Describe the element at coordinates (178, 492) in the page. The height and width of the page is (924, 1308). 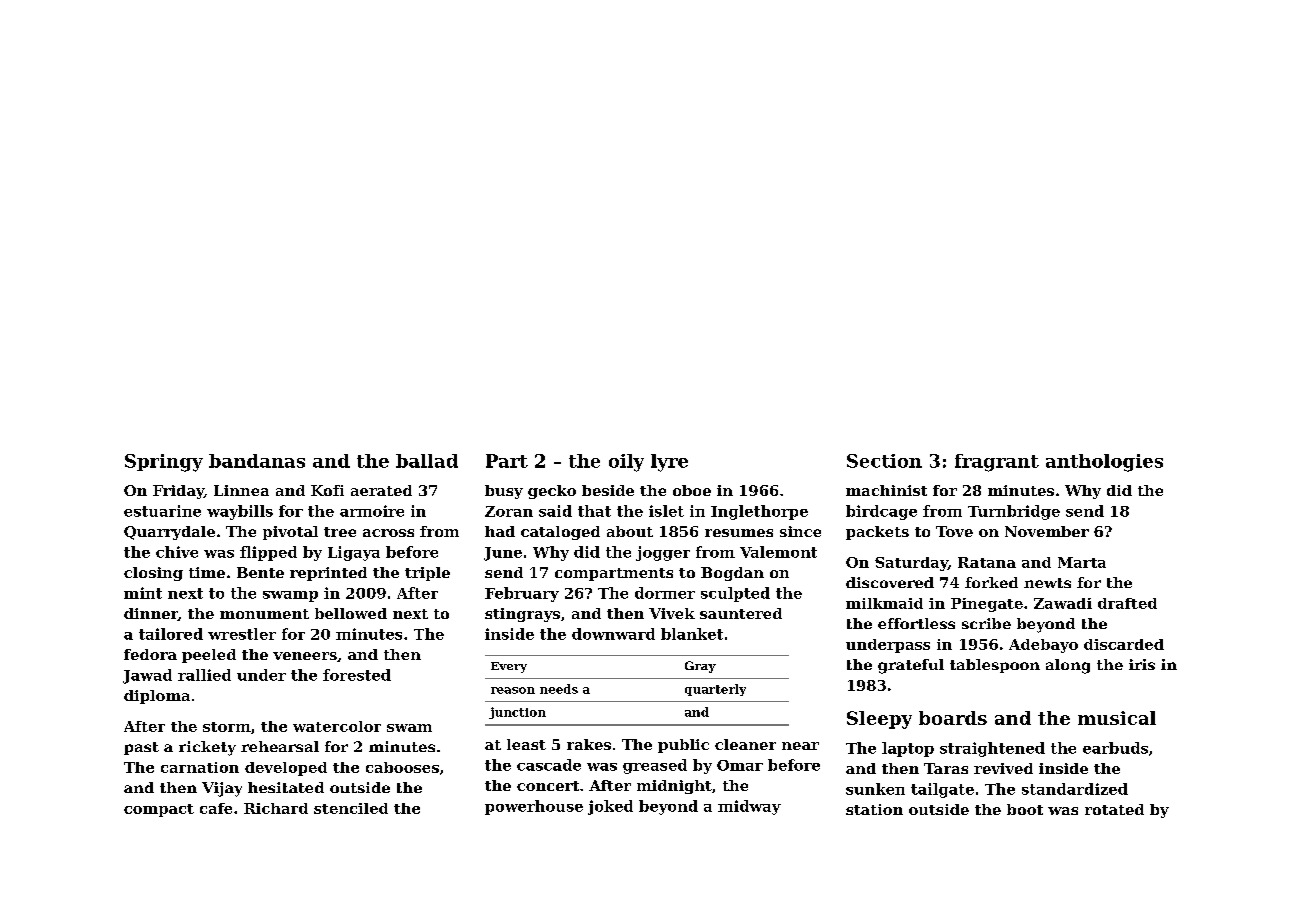
I see `Friday` at that location.
